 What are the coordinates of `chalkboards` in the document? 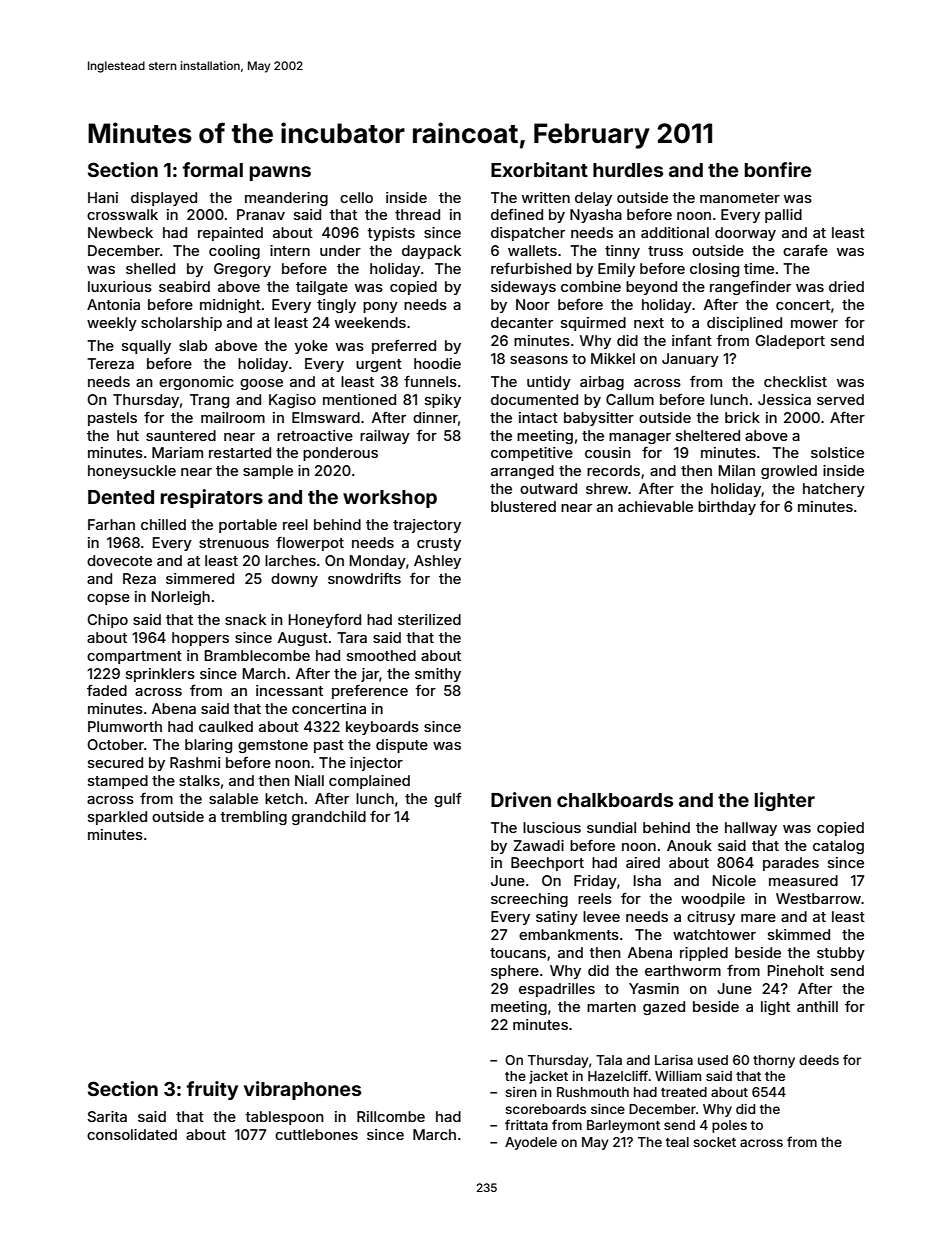 It's located at (615, 800).
